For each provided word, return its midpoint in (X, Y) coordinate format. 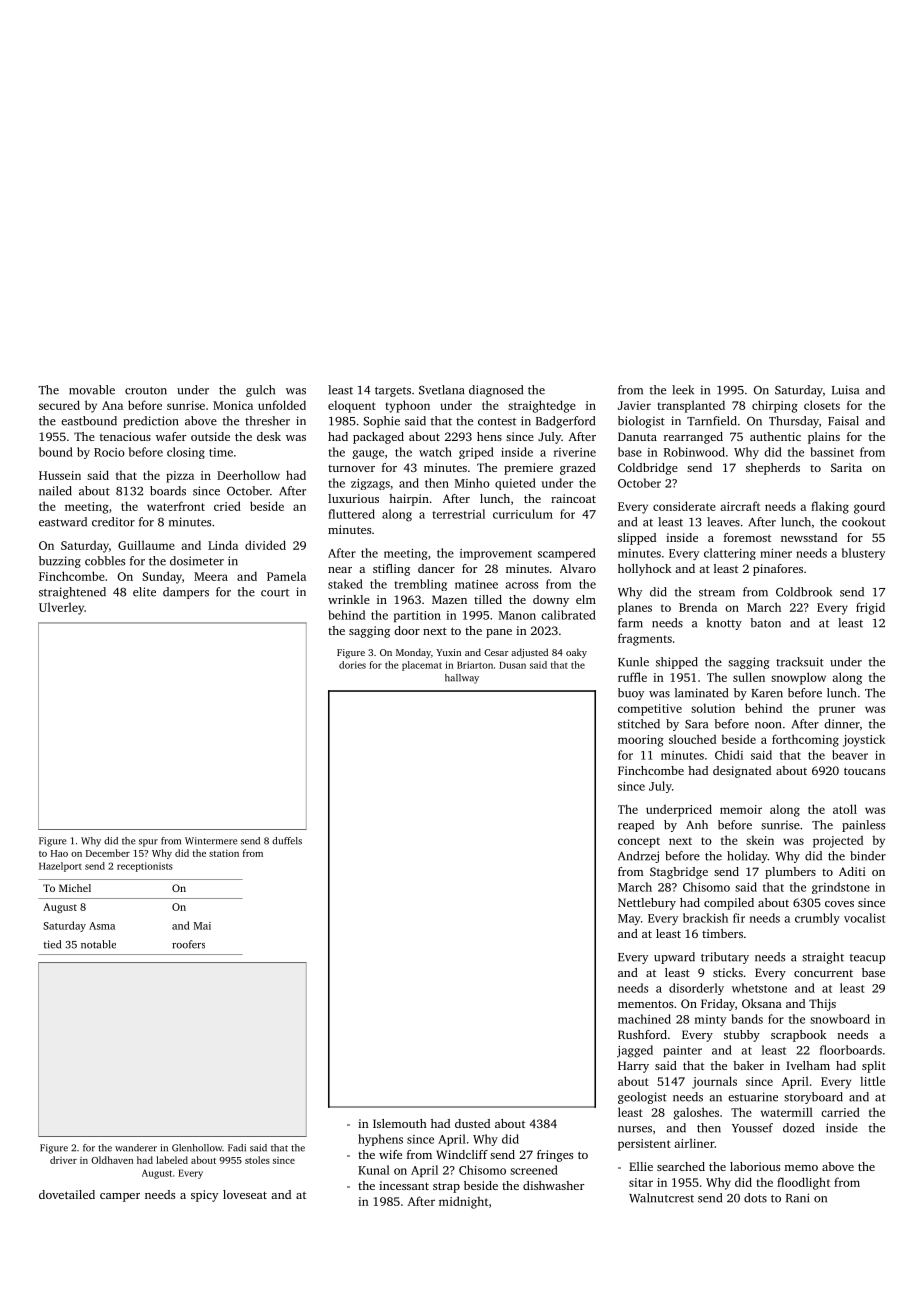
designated (742, 772)
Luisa (845, 390)
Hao (59, 853)
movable (92, 390)
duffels (287, 841)
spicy (204, 1196)
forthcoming (805, 740)
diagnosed (496, 391)
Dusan (512, 665)
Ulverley (61, 608)
